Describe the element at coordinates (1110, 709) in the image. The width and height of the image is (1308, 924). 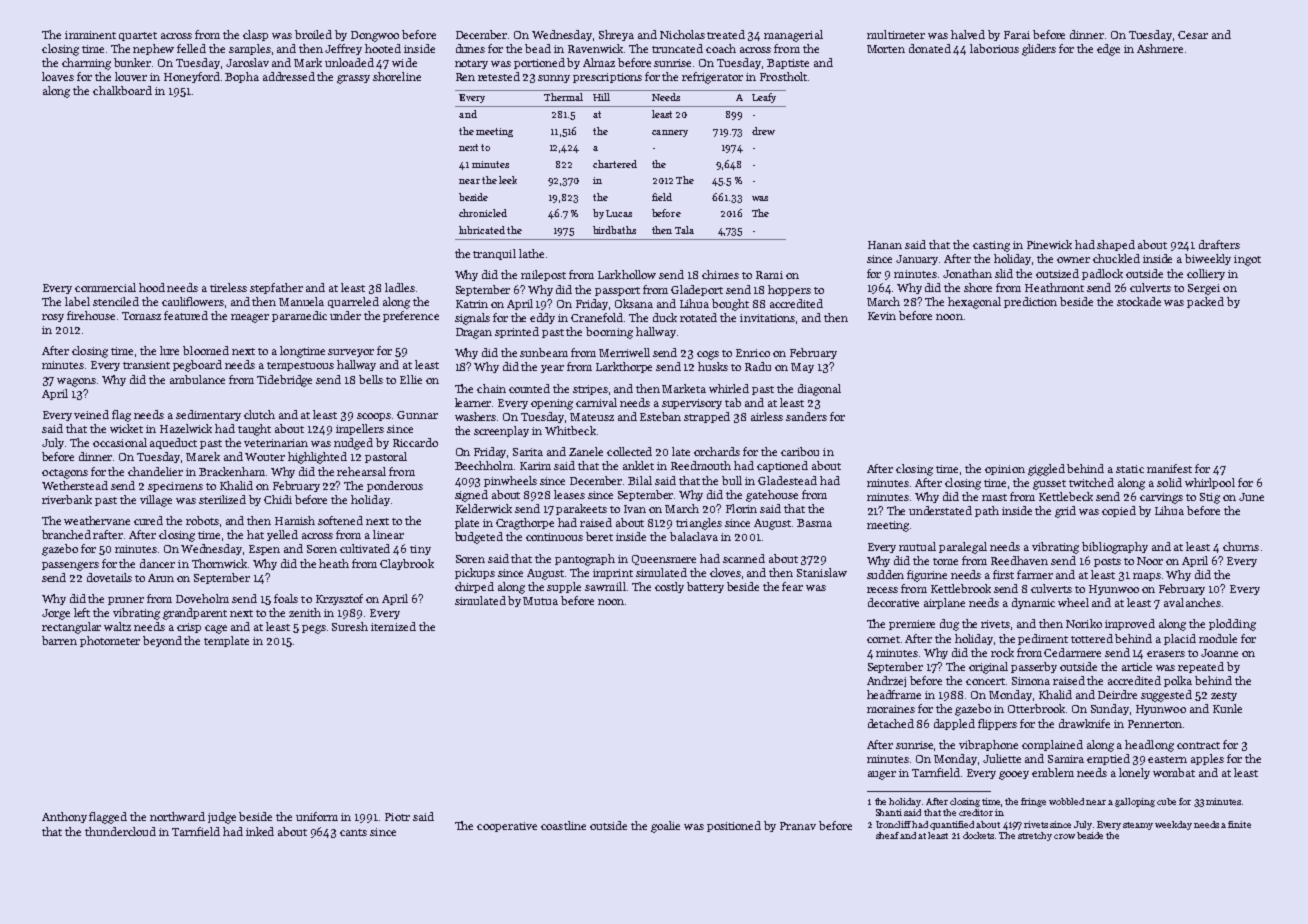
I see `Sunday` at that location.
